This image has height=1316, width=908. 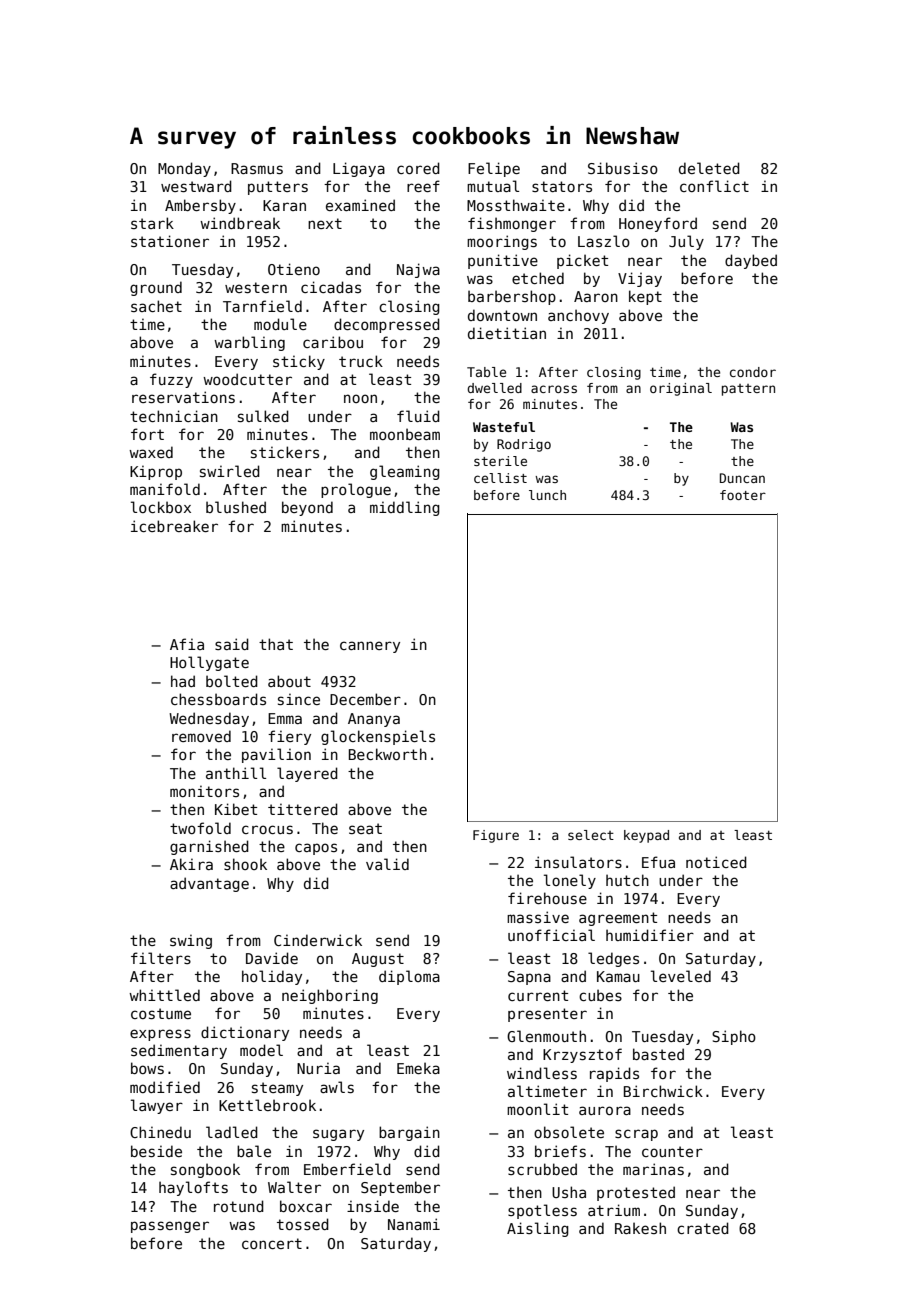 What do you see at coordinates (374, 720) in the image?
I see `Ananya` at bounding box center [374, 720].
